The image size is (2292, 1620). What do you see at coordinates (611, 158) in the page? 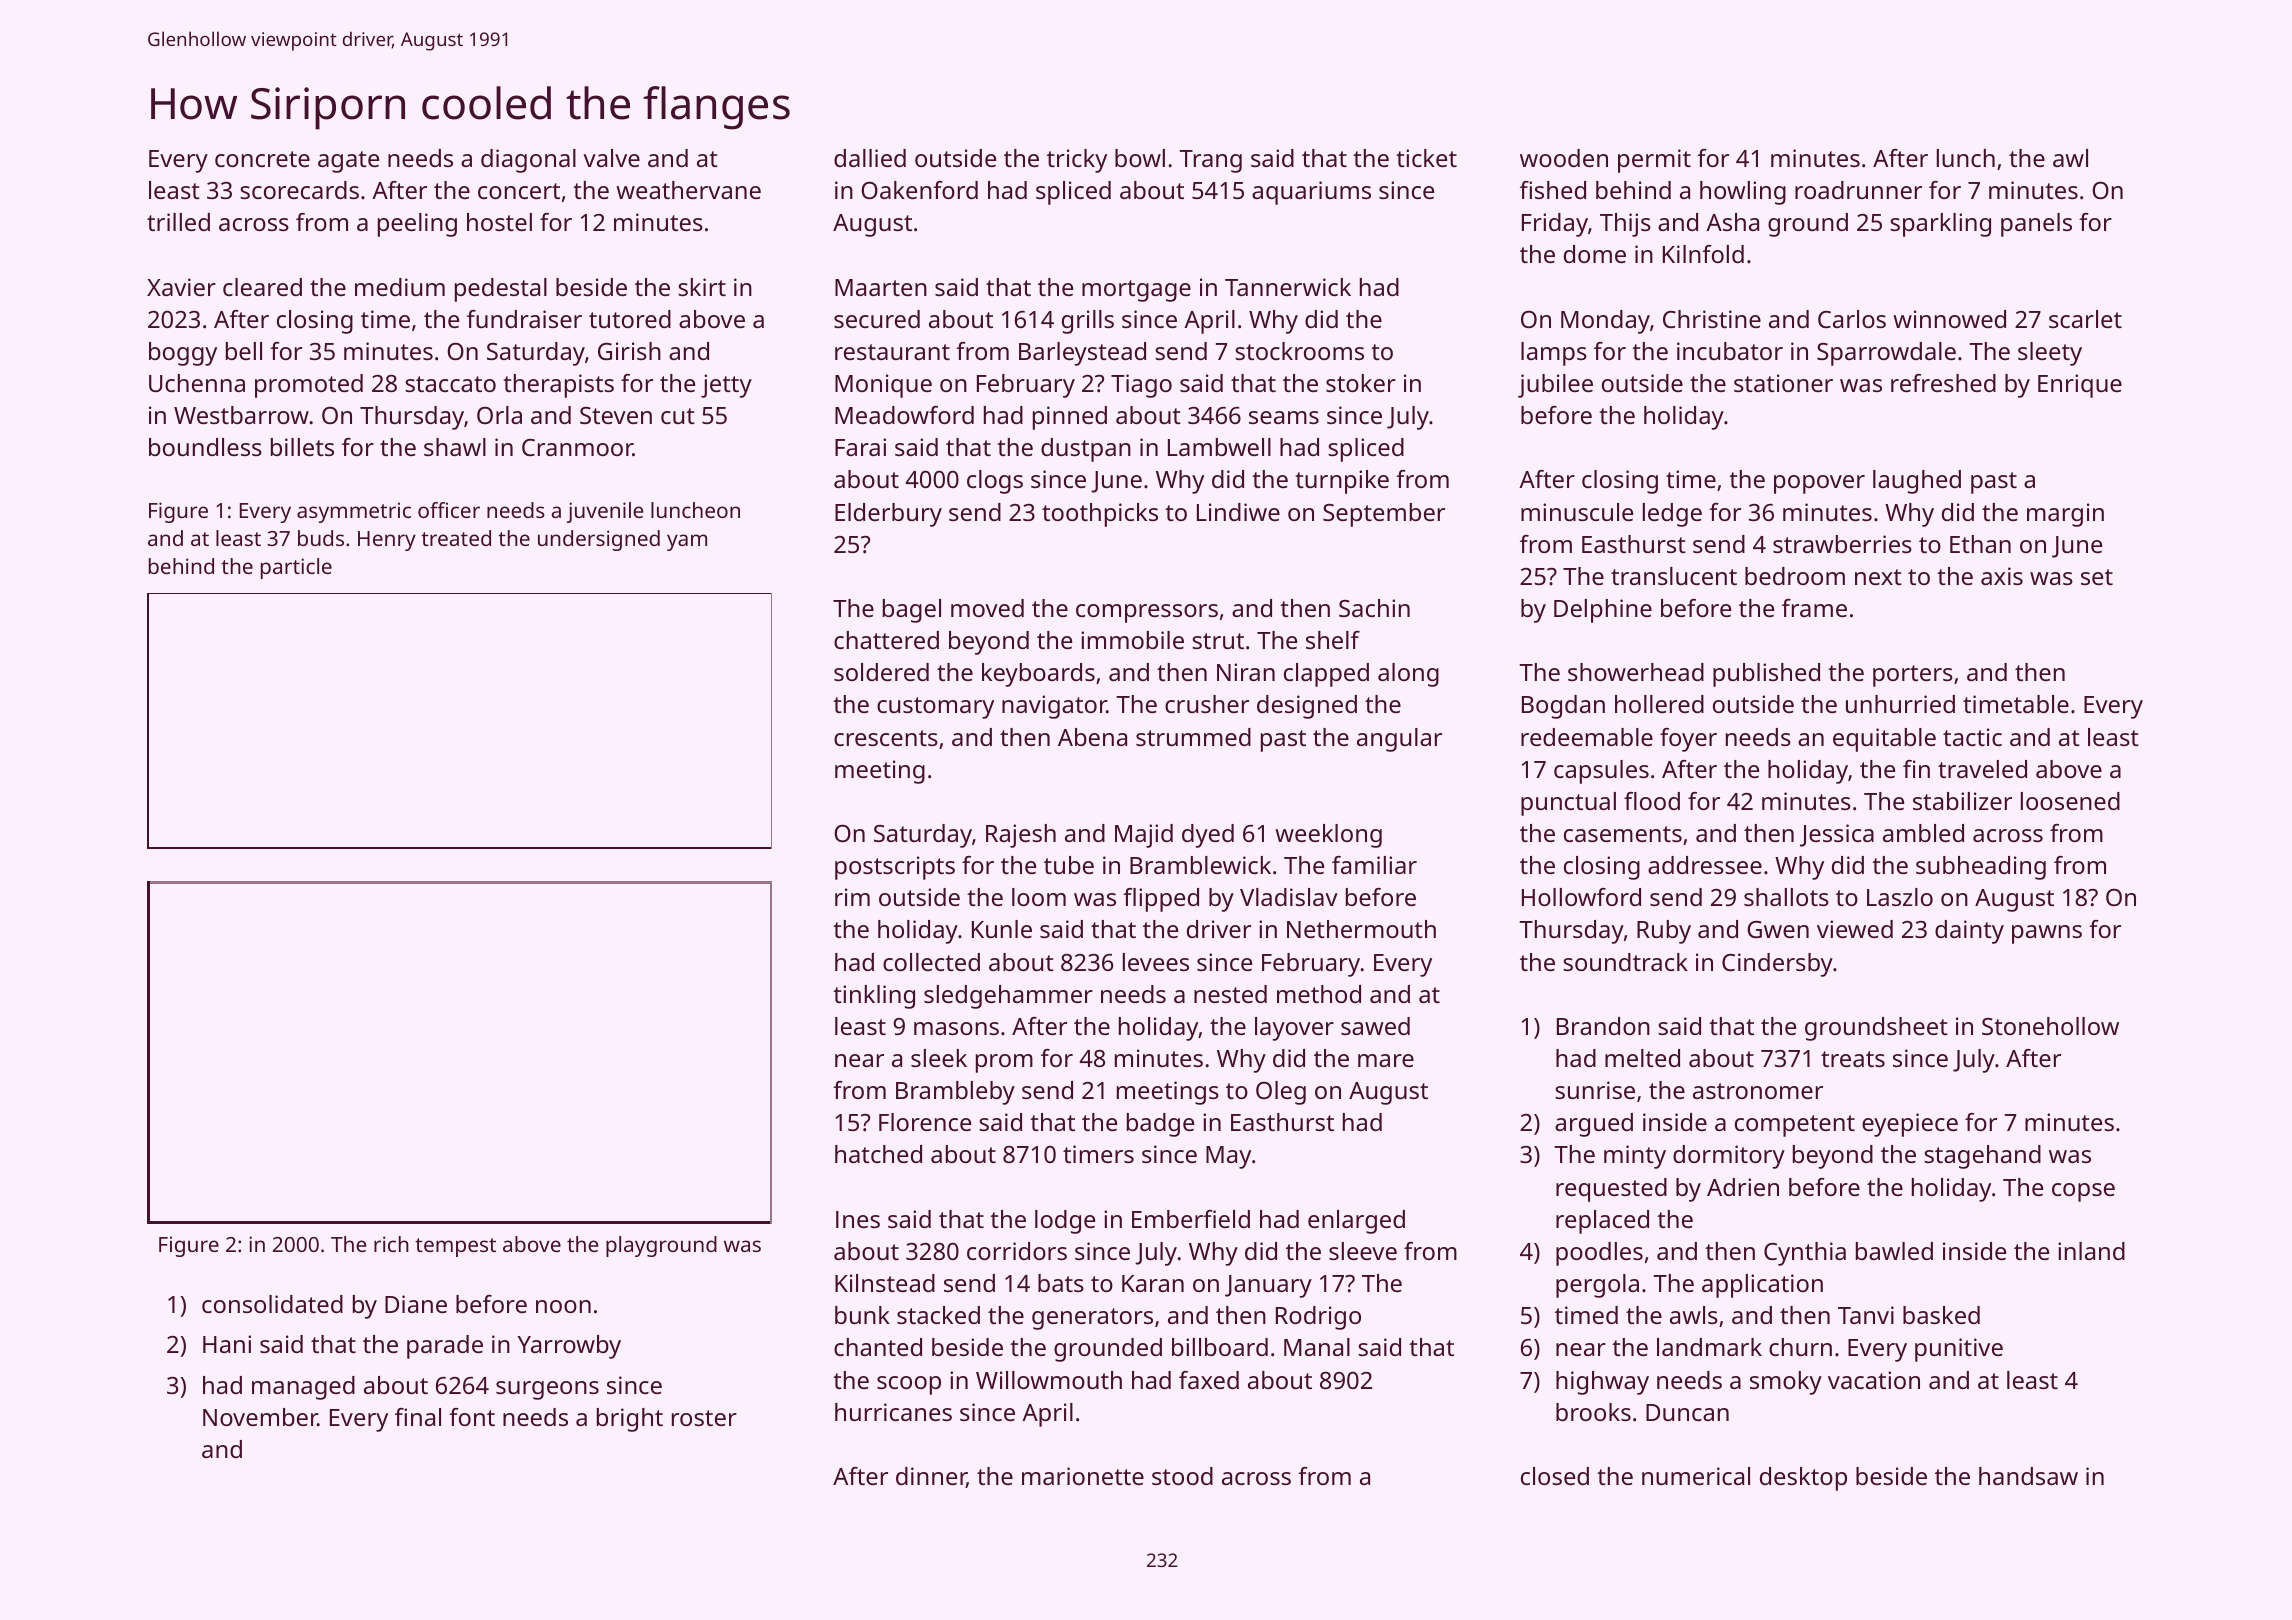
I see `valve` at bounding box center [611, 158].
